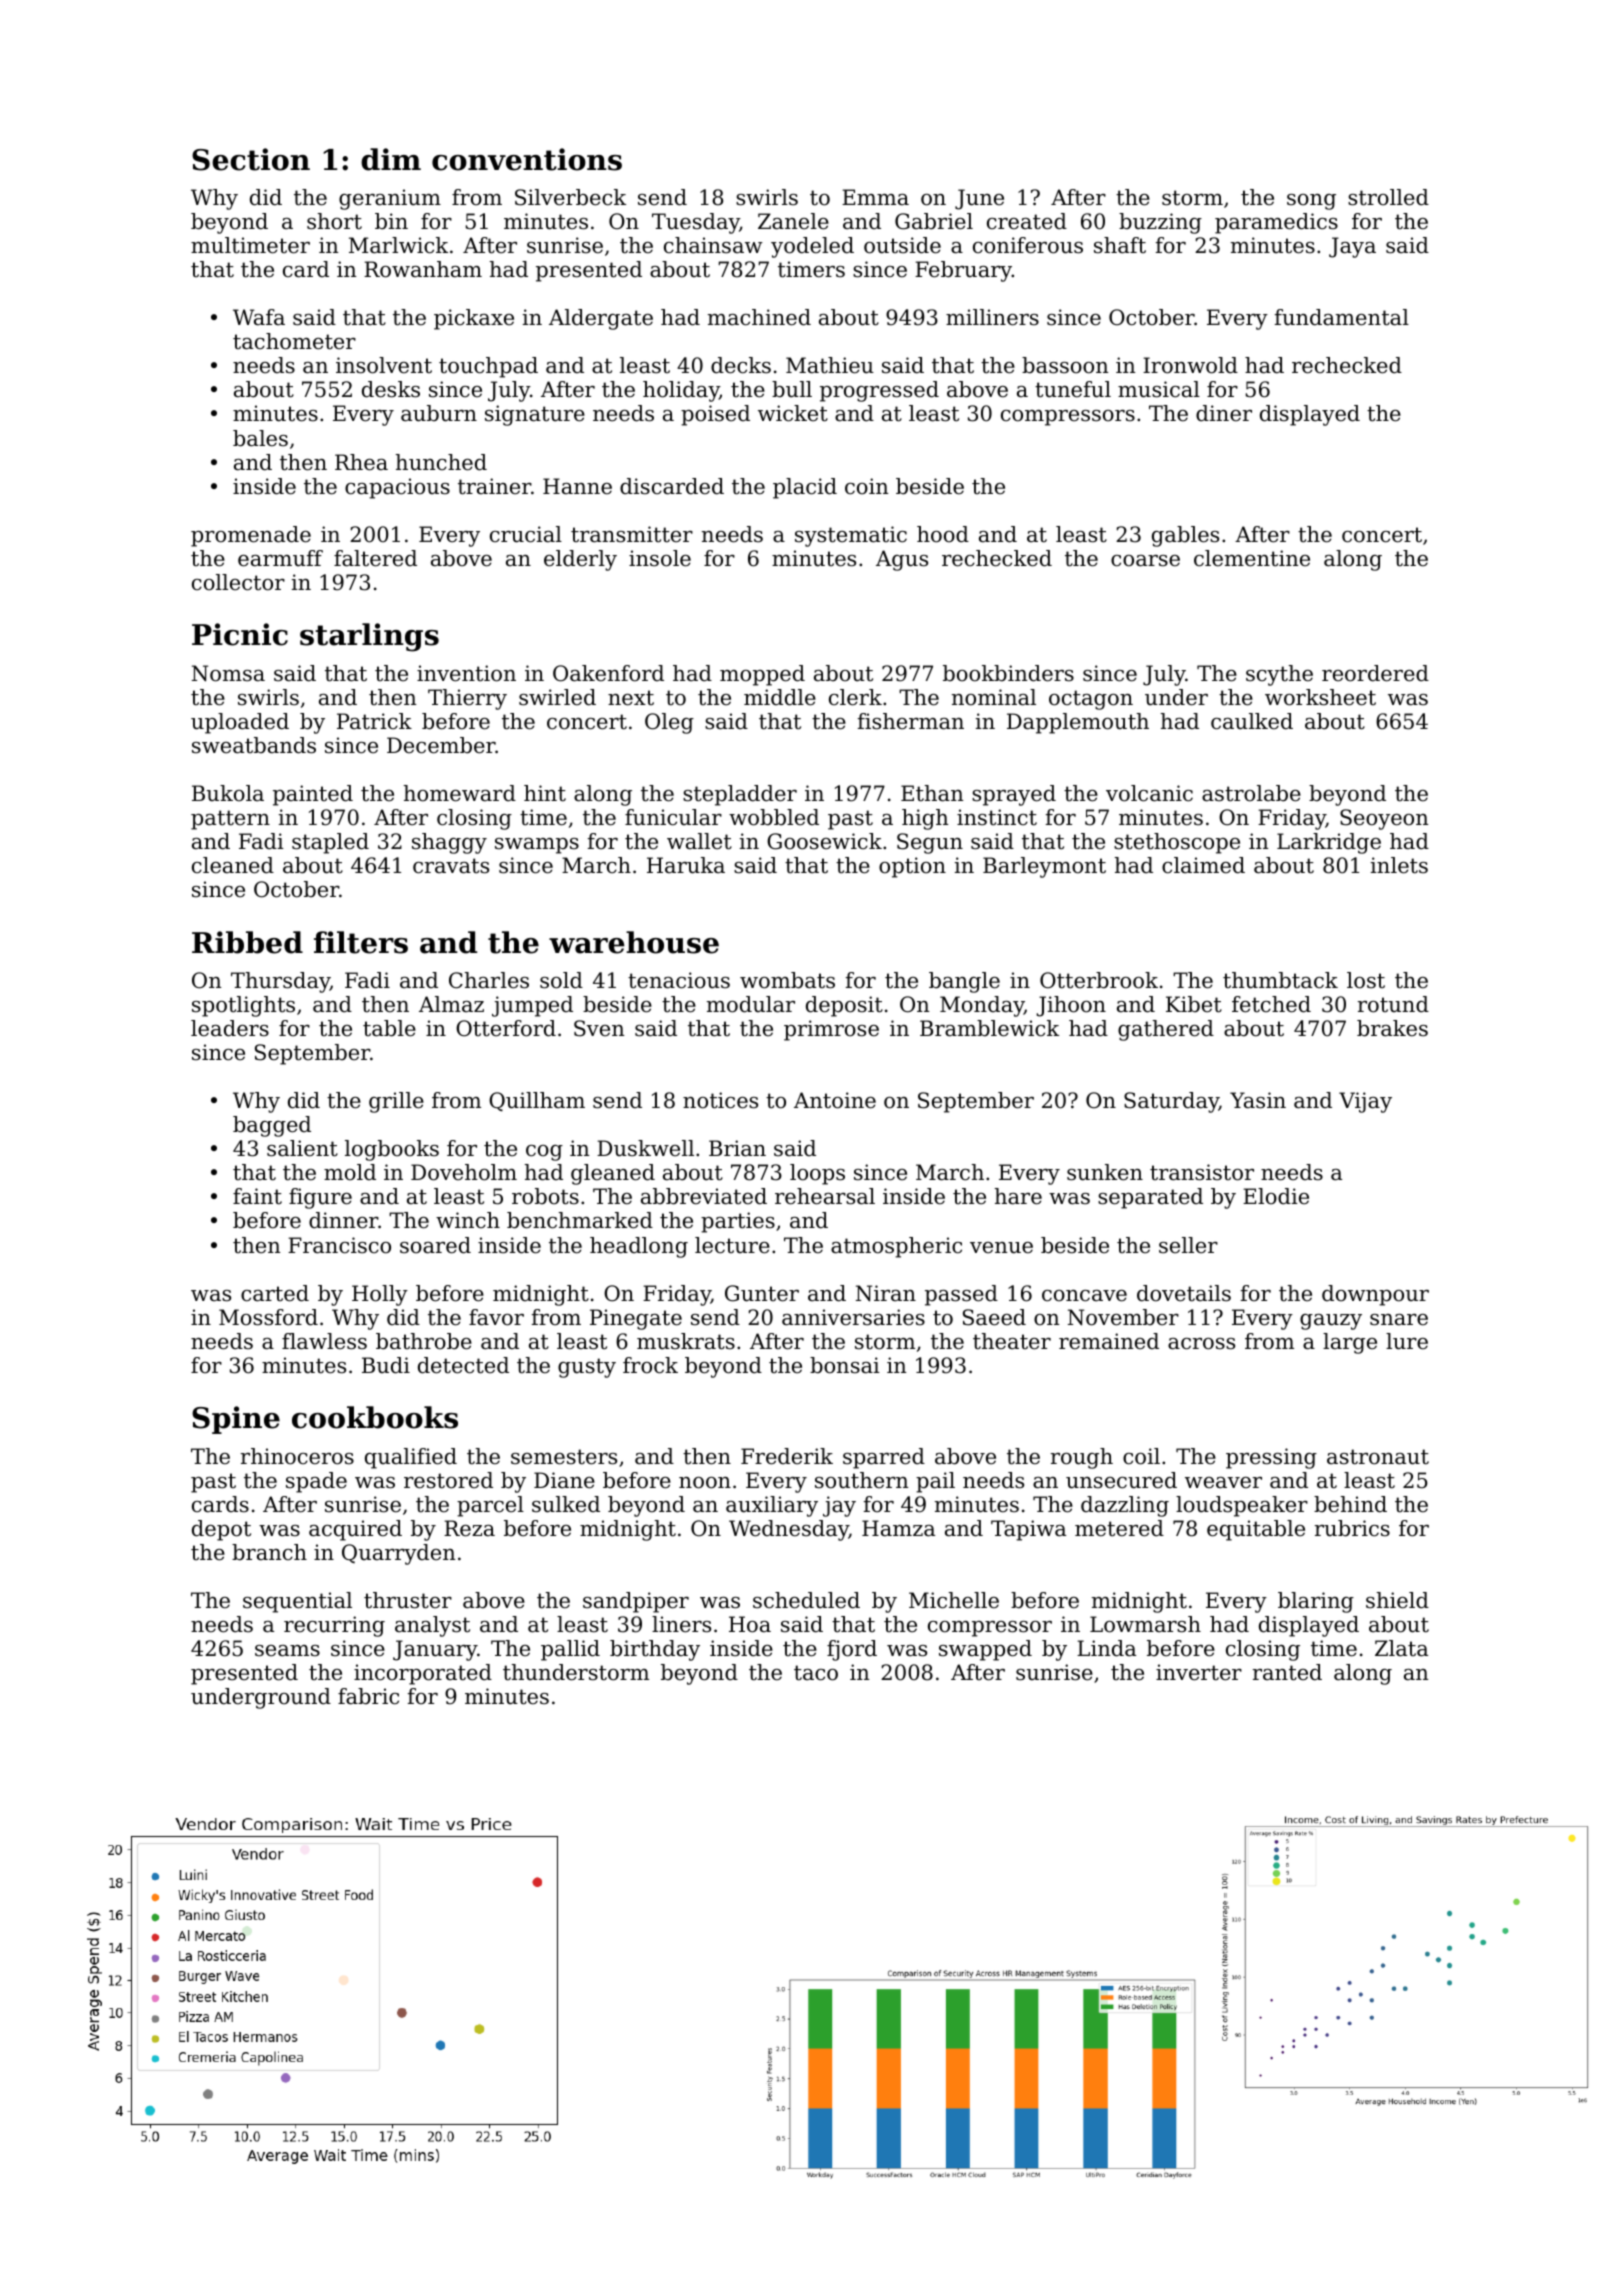 The image size is (1620, 2292). What do you see at coordinates (875, 197) in the screenshot?
I see `Emma` at bounding box center [875, 197].
